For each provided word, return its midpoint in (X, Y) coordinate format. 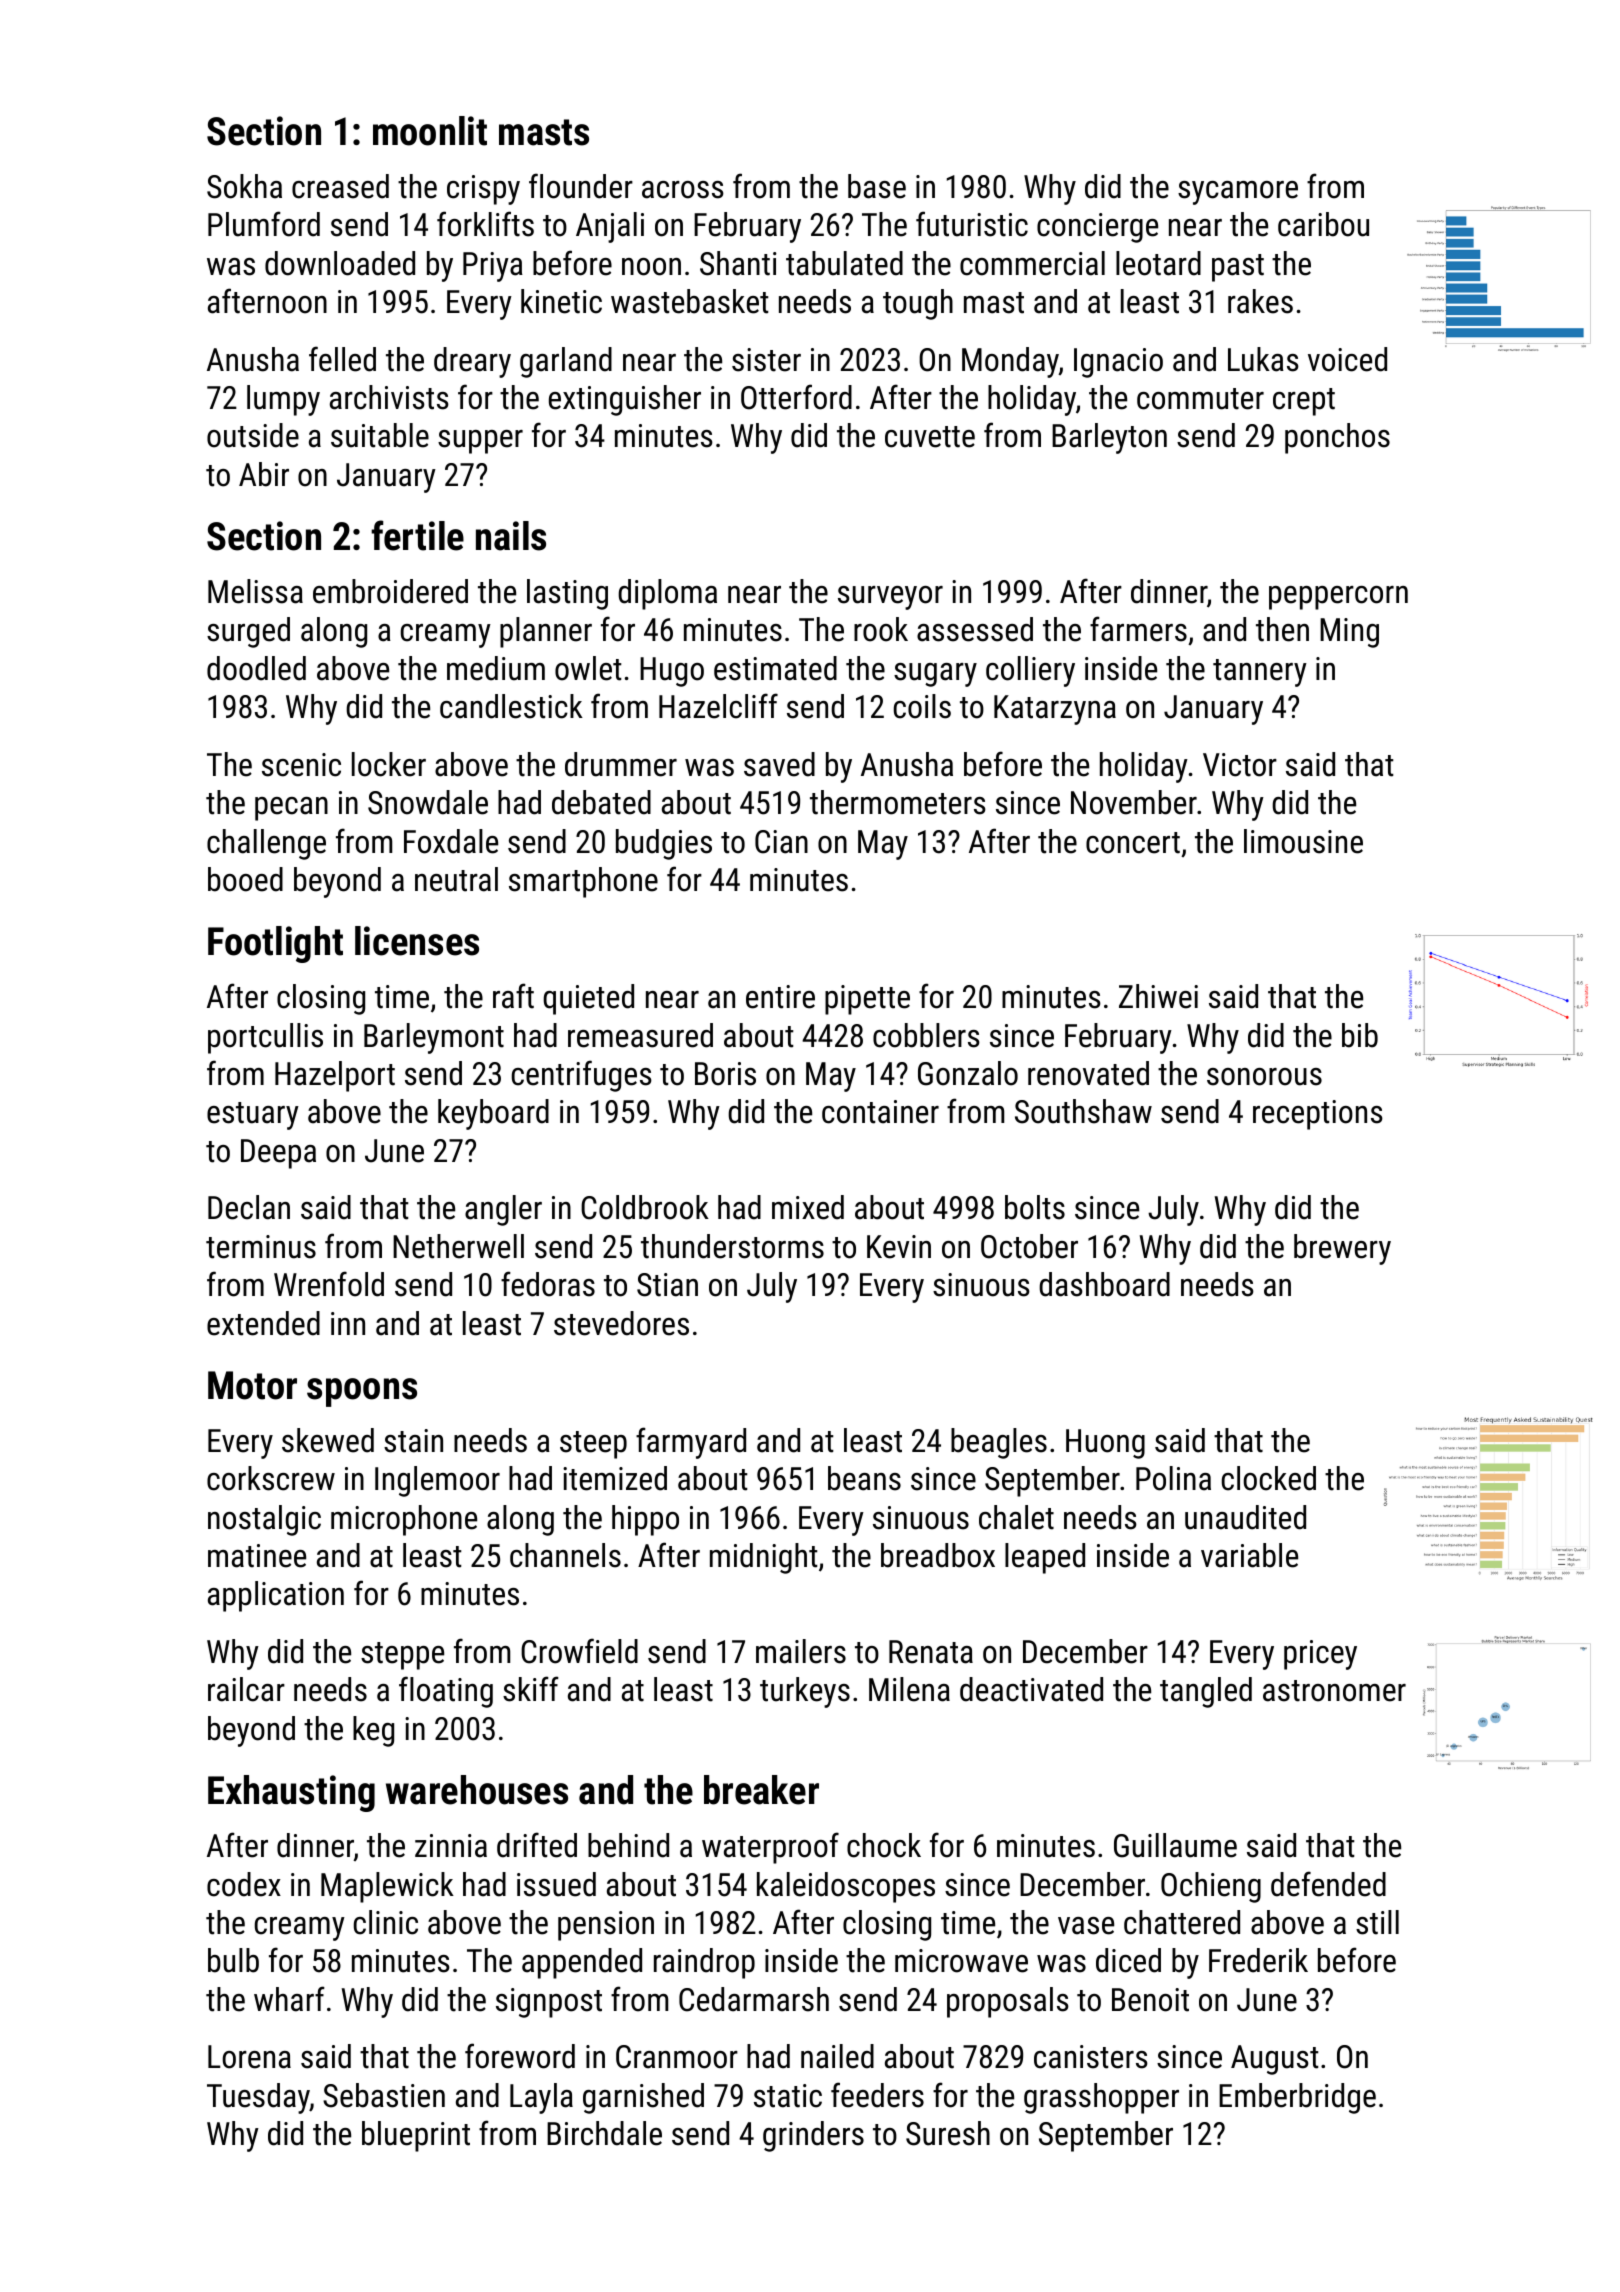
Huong (1105, 1444)
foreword (520, 2056)
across (683, 190)
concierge (1097, 228)
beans (864, 1478)
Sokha (244, 186)
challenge (266, 844)
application (276, 1596)
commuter (1200, 399)
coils (922, 706)
